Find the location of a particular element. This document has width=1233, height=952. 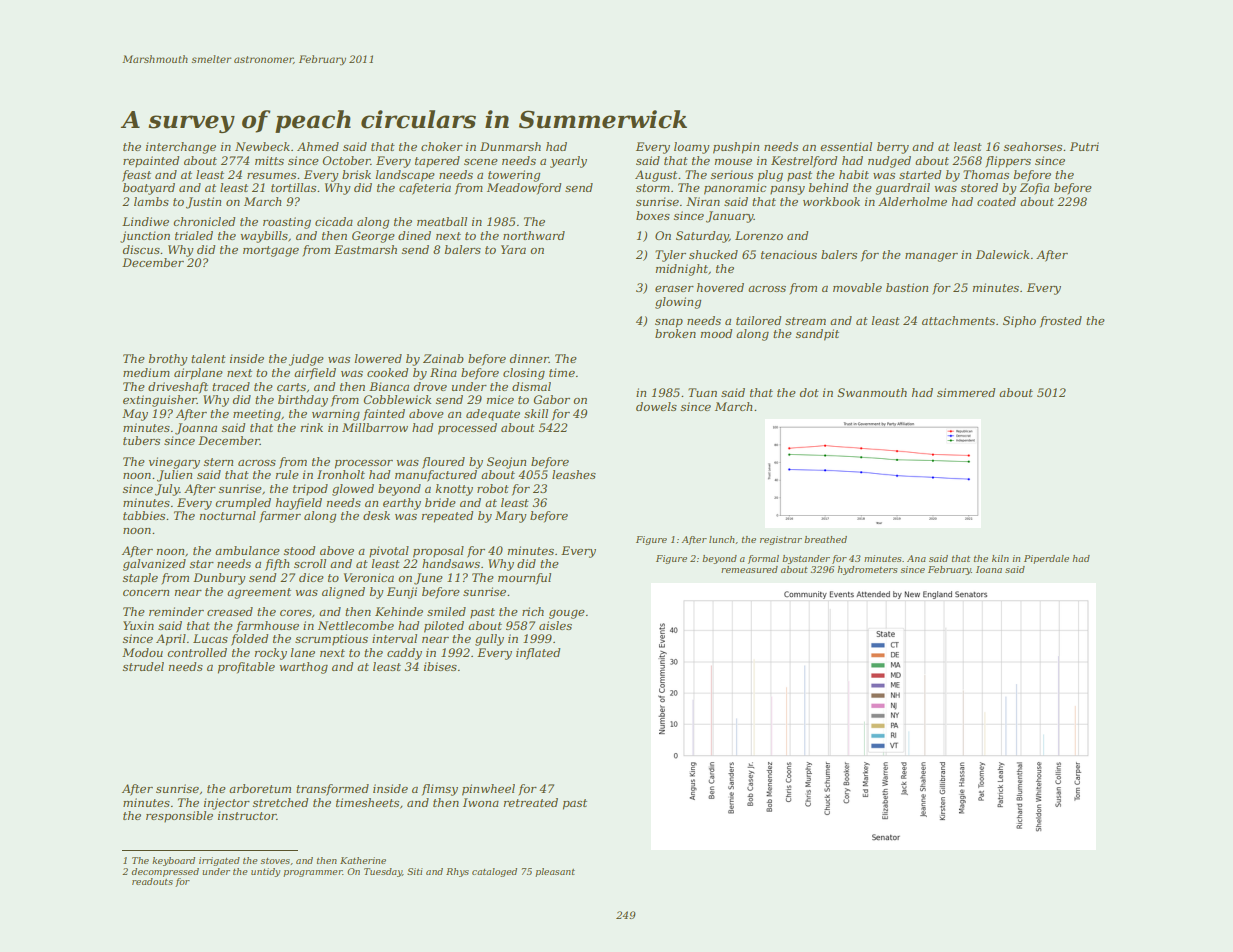

Piperdale is located at coordinates (1046, 559).
